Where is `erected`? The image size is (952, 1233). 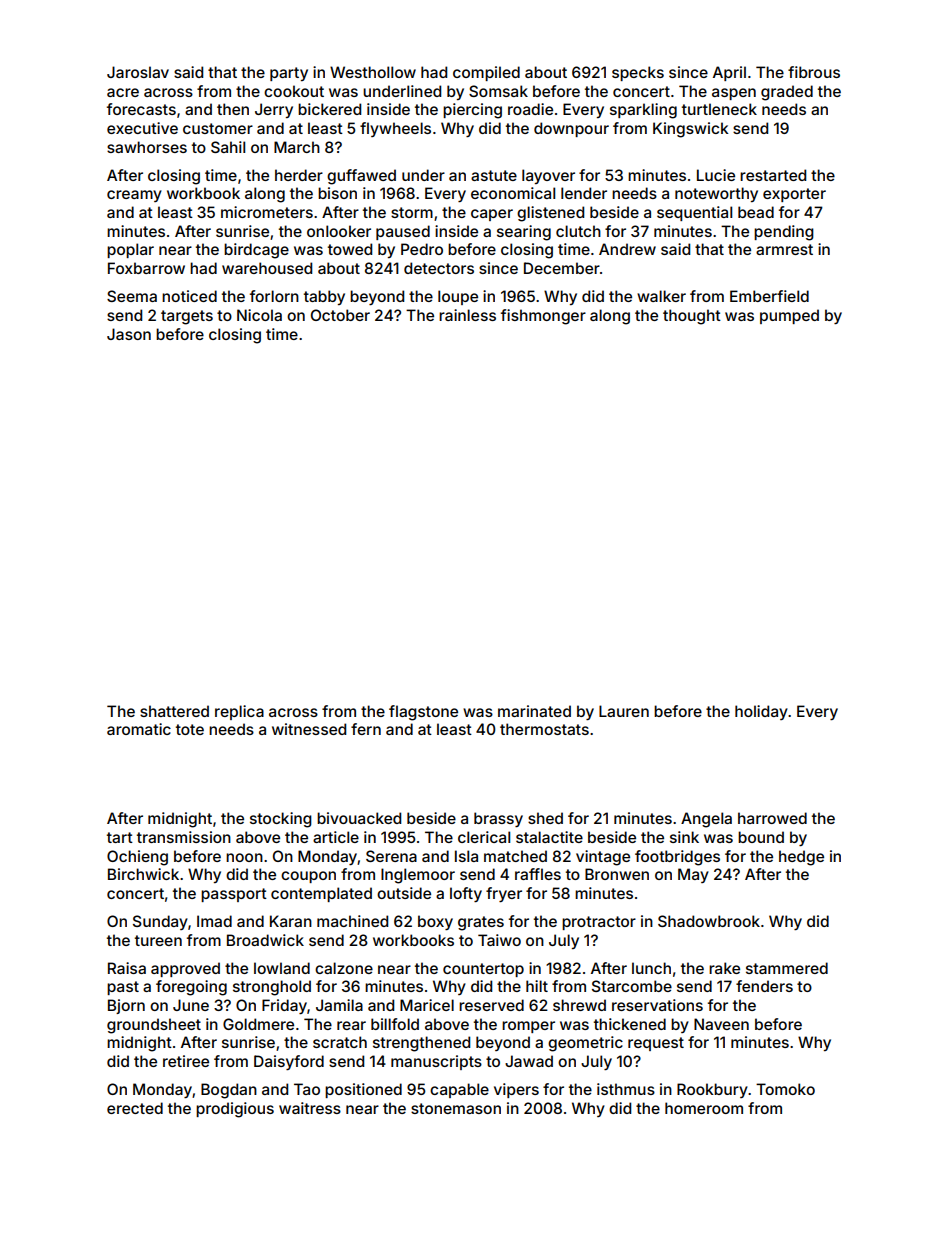 erected is located at coordinates (135, 1108).
